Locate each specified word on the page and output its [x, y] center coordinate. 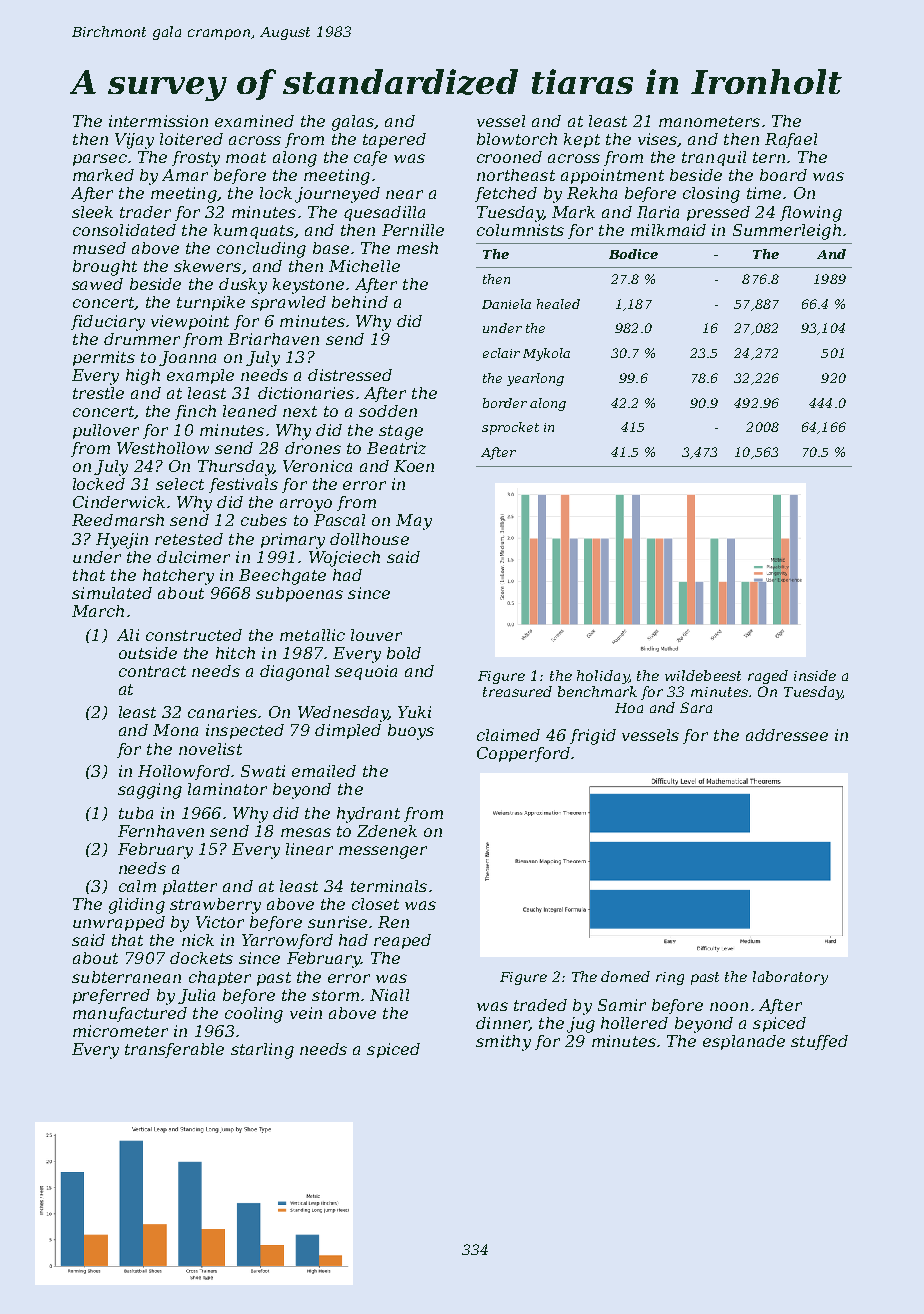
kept [582, 140]
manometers [709, 121]
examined [254, 121]
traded [540, 1005]
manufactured [130, 1014]
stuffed [819, 1042]
